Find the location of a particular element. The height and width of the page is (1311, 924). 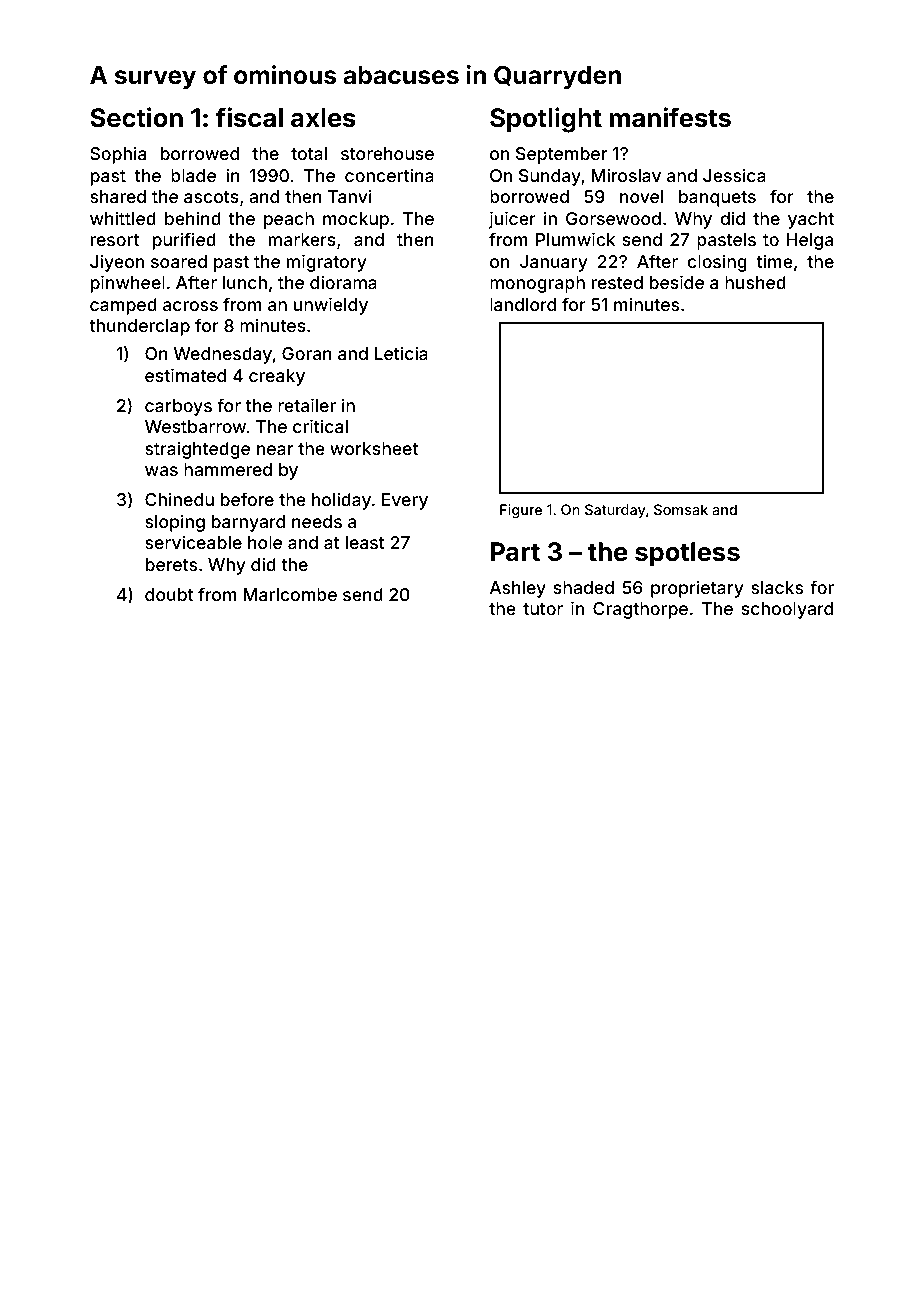

Plumwick is located at coordinates (575, 239).
